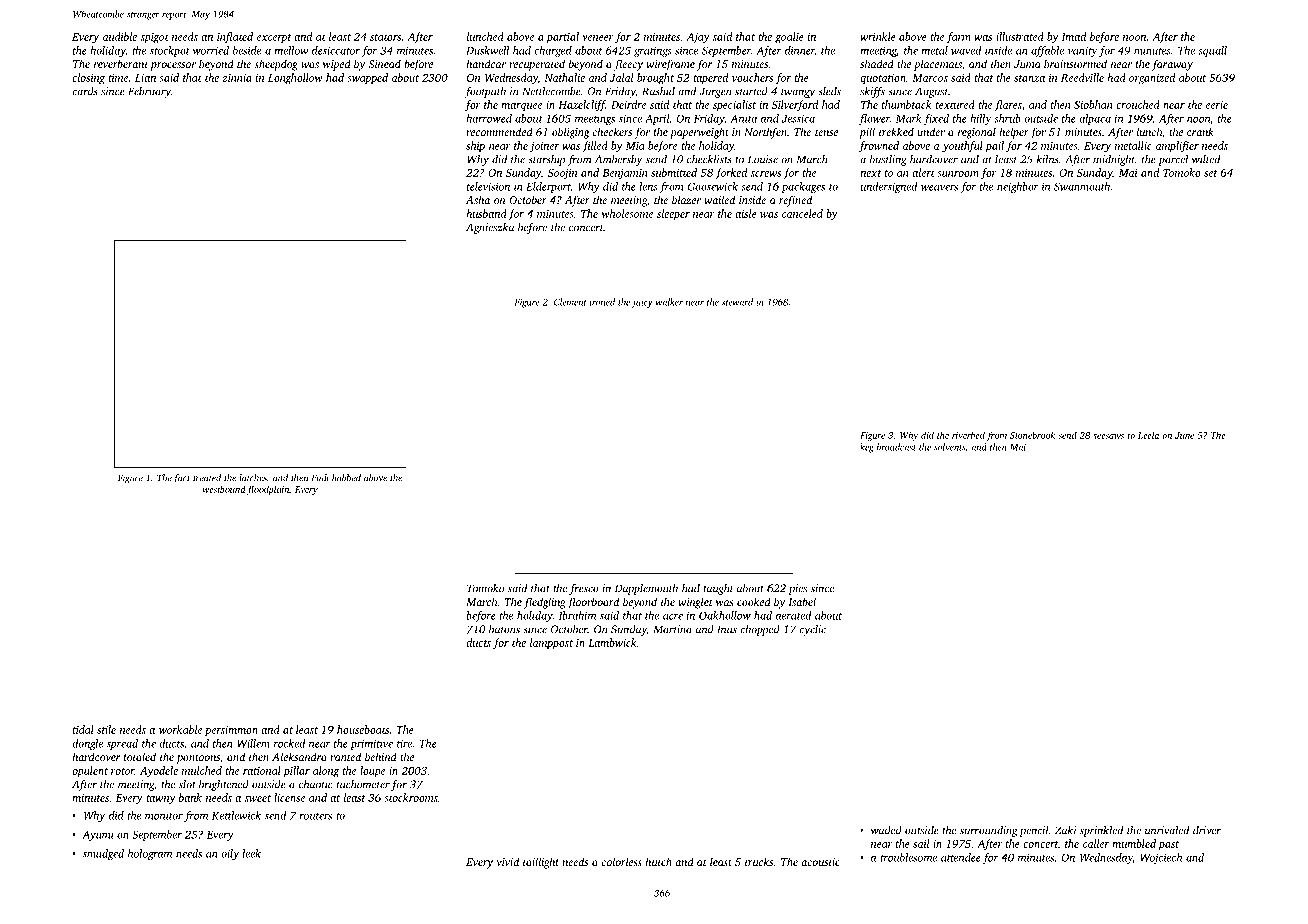 The image size is (1308, 924). What do you see at coordinates (812, 630) in the screenshot?
I see `cyclic` at bounding box center [812, 630].
